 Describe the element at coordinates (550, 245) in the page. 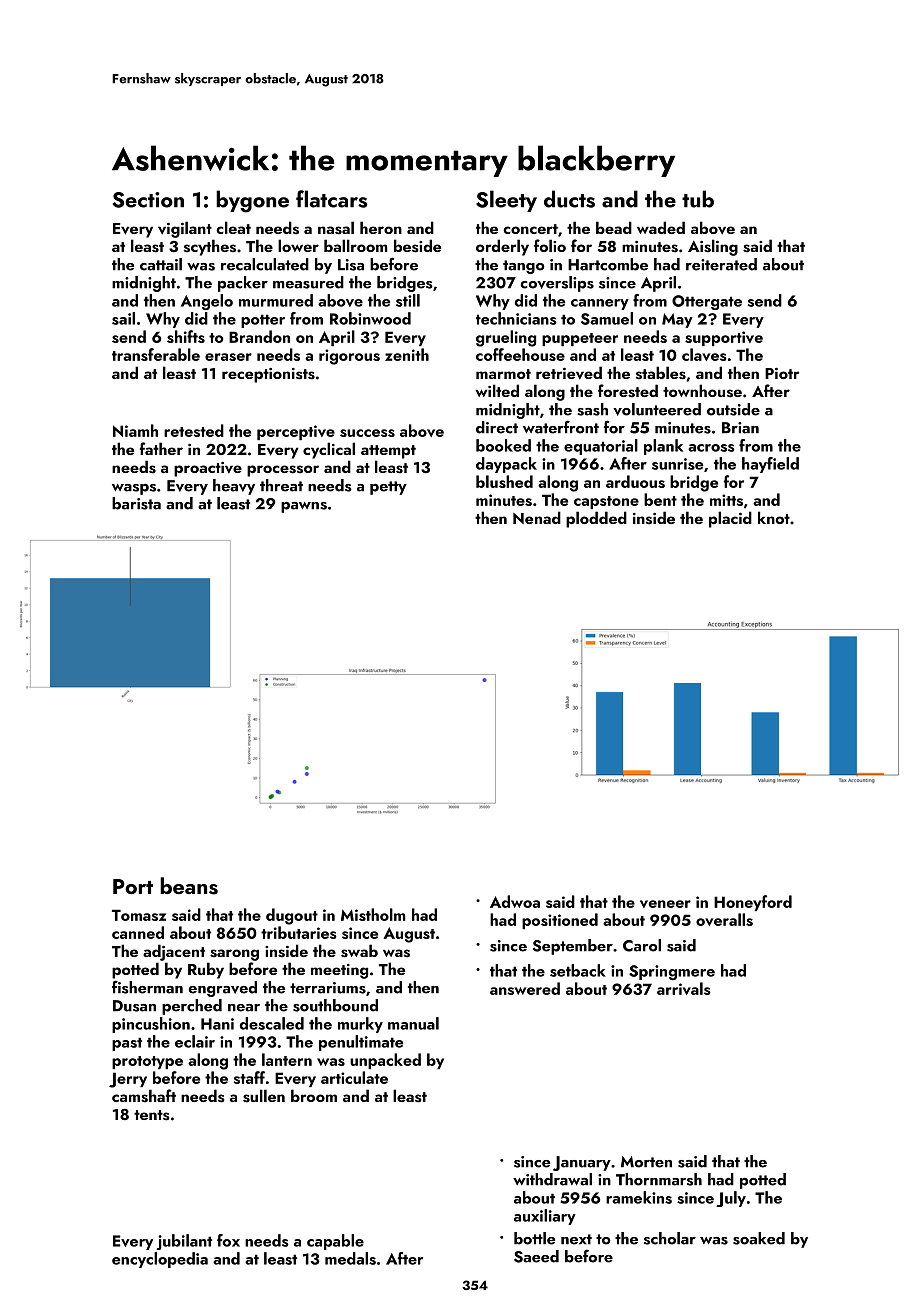

I see `folio` at that location.
